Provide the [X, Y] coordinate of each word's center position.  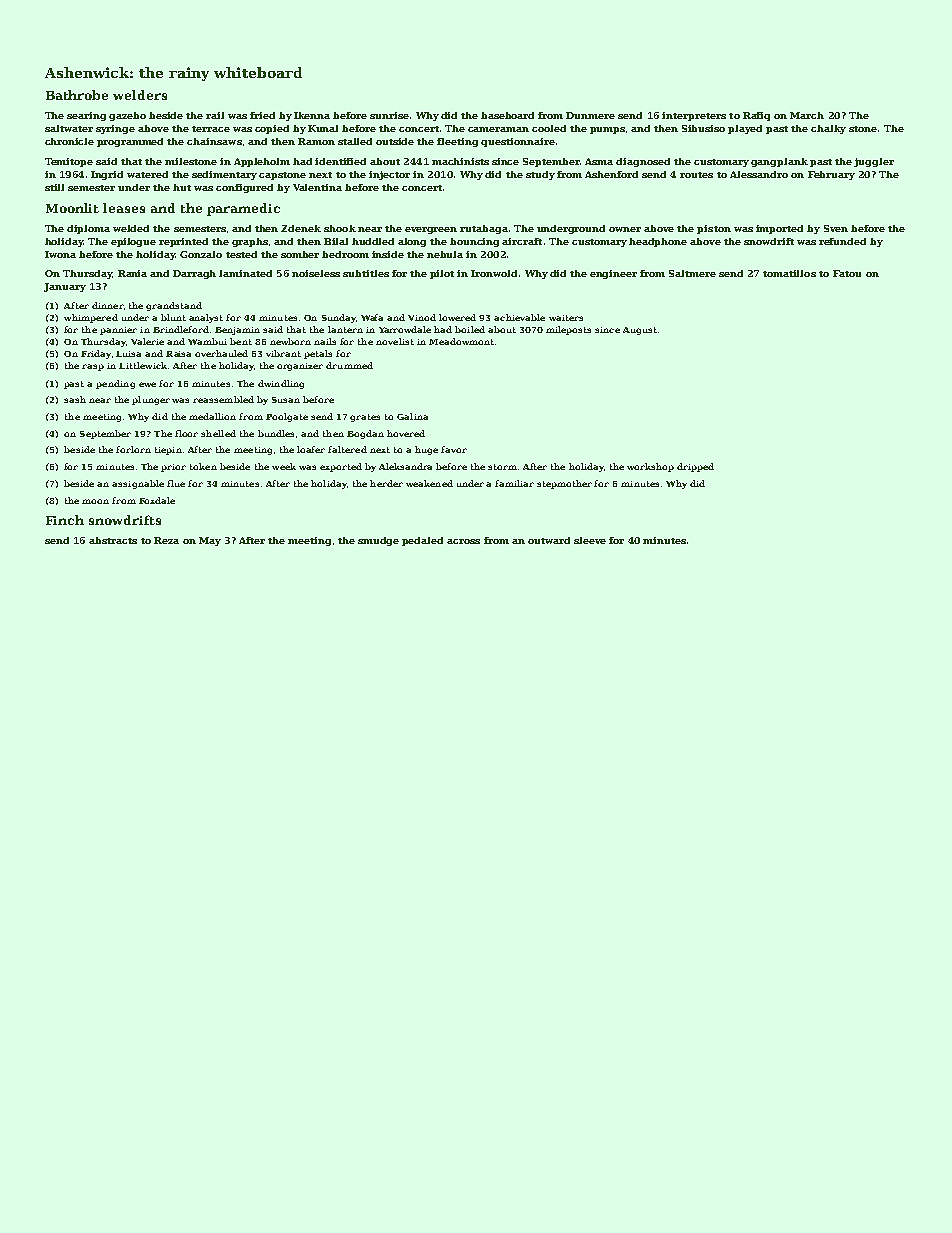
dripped [695, 467]
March [807, 115]
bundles [276, 433]
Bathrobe [77, 95]
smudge [378, 541]
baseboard [507, 115]
